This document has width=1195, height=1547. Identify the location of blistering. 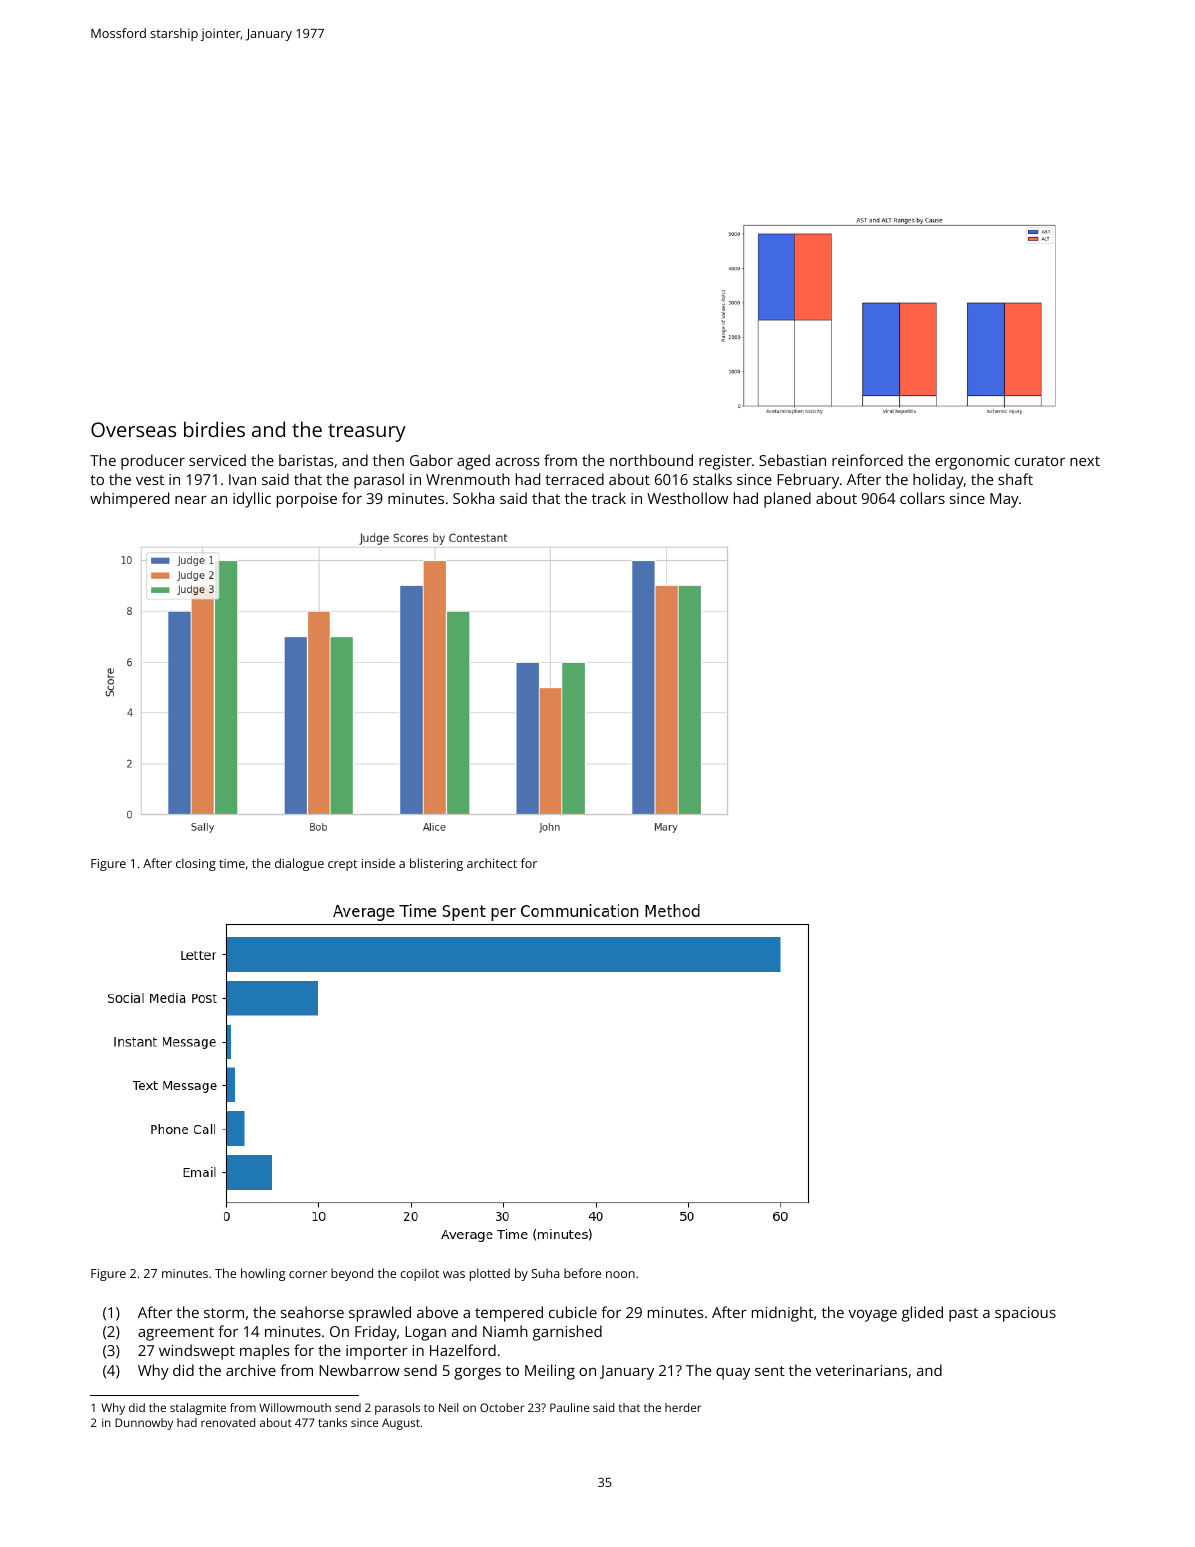
(436, 864).
